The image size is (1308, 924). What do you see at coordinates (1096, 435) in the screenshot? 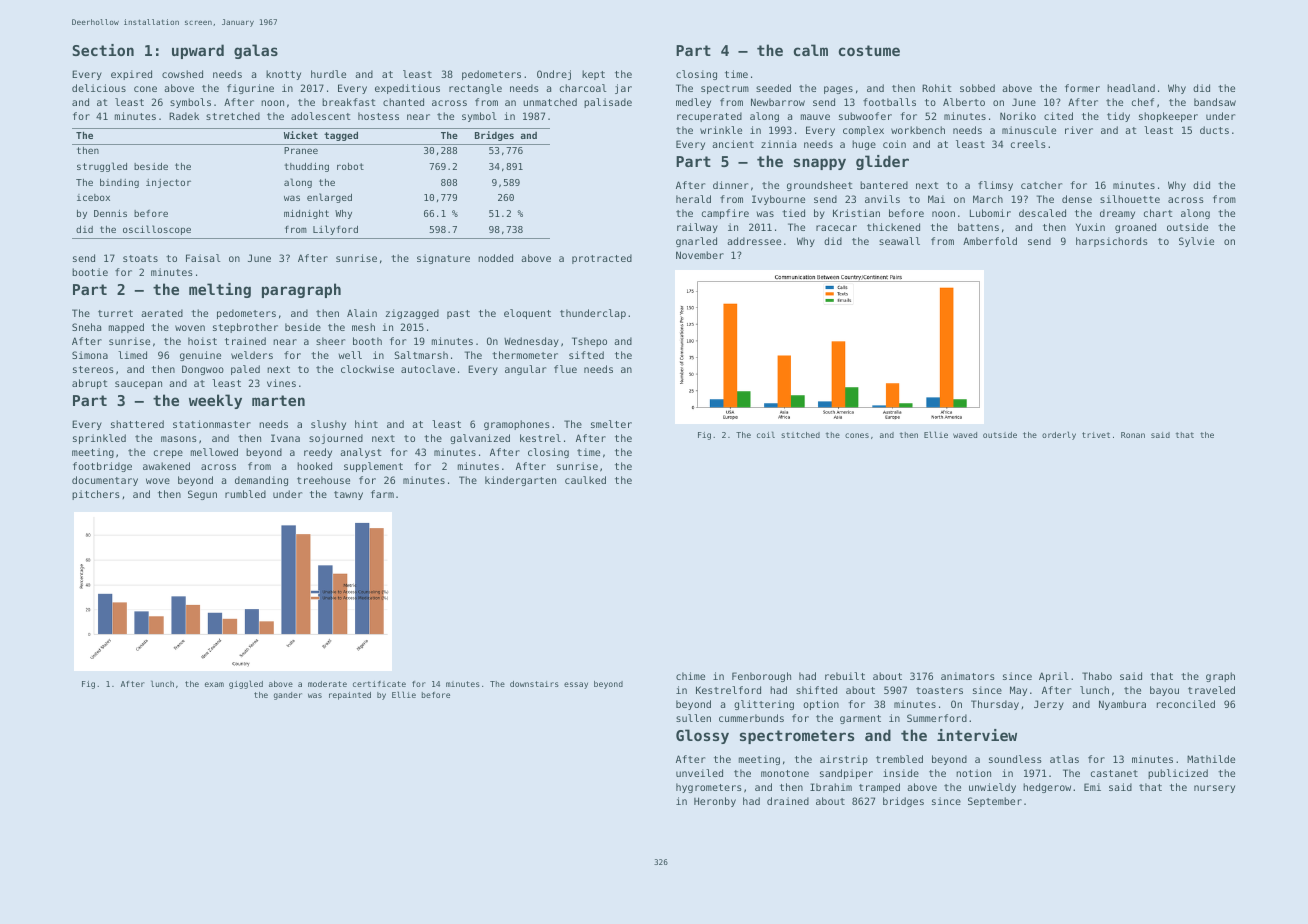
I see `trivet` at bounding box center [1096, 435].
